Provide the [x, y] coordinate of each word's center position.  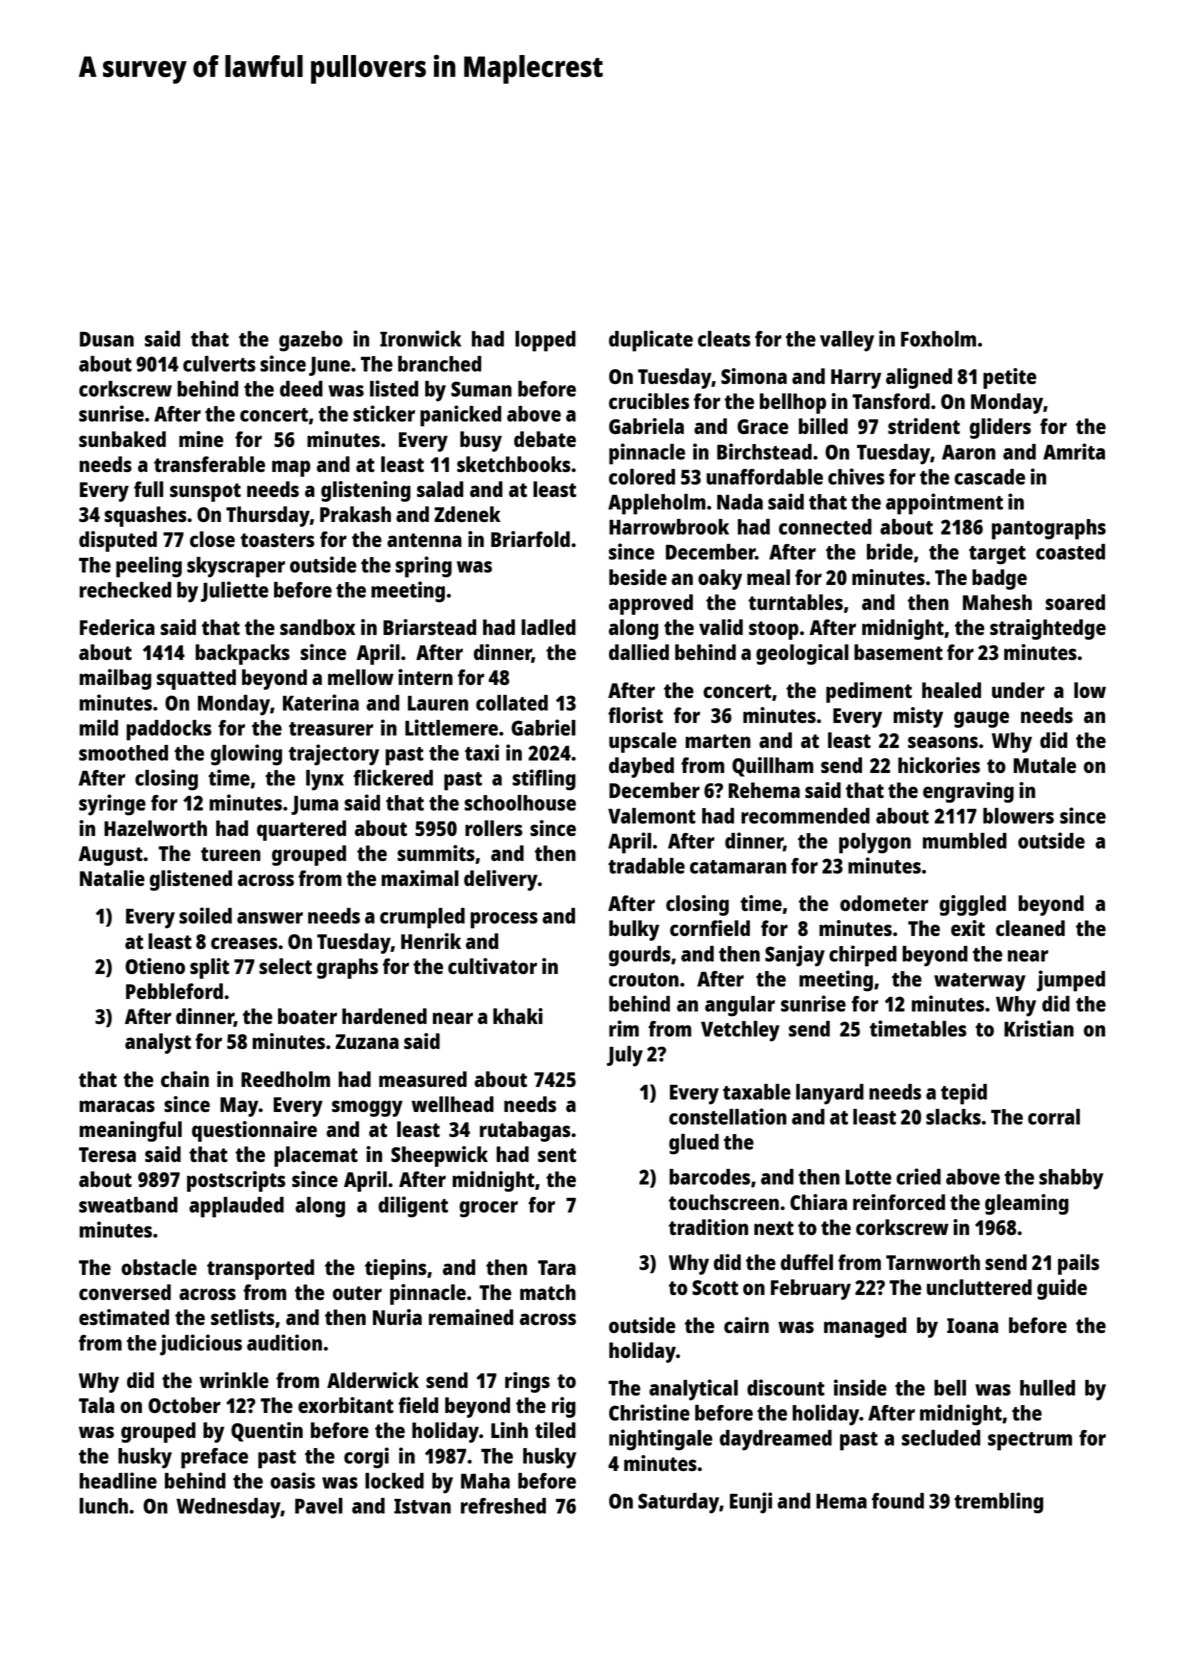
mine [201, 439]
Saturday [678, 1503]
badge [999, 579]
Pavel [319, 1506]
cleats [724, 339]
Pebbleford [174, 991]
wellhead [452, 1104]
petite [1009, 378]
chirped [863, 956]
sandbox [317, 627]
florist [635, 715]
